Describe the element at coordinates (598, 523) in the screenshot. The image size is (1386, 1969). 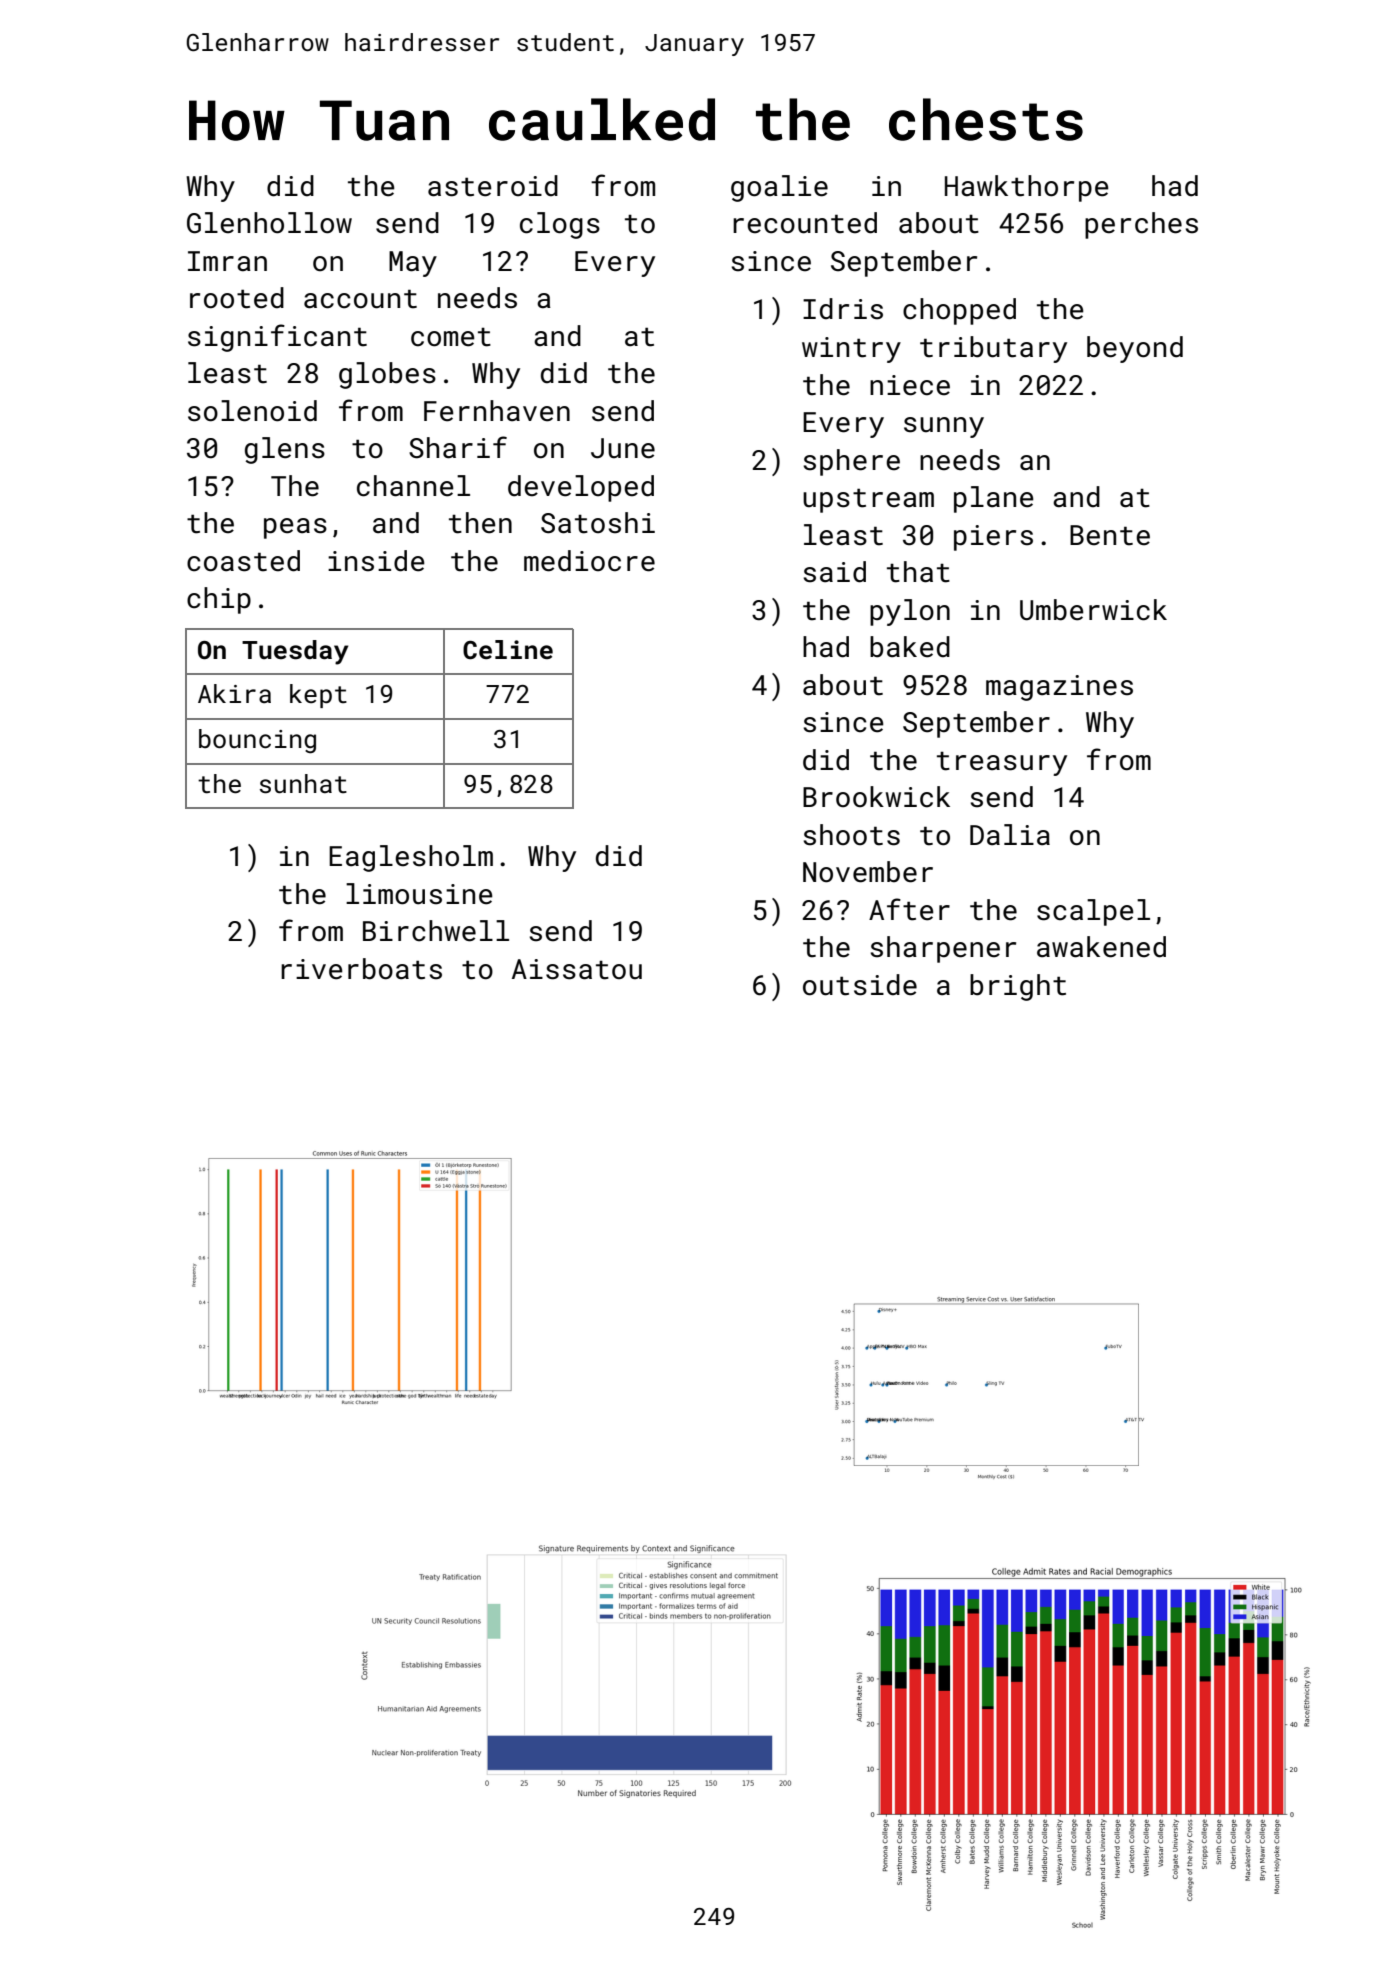
I see `Satoshi` at that location.
